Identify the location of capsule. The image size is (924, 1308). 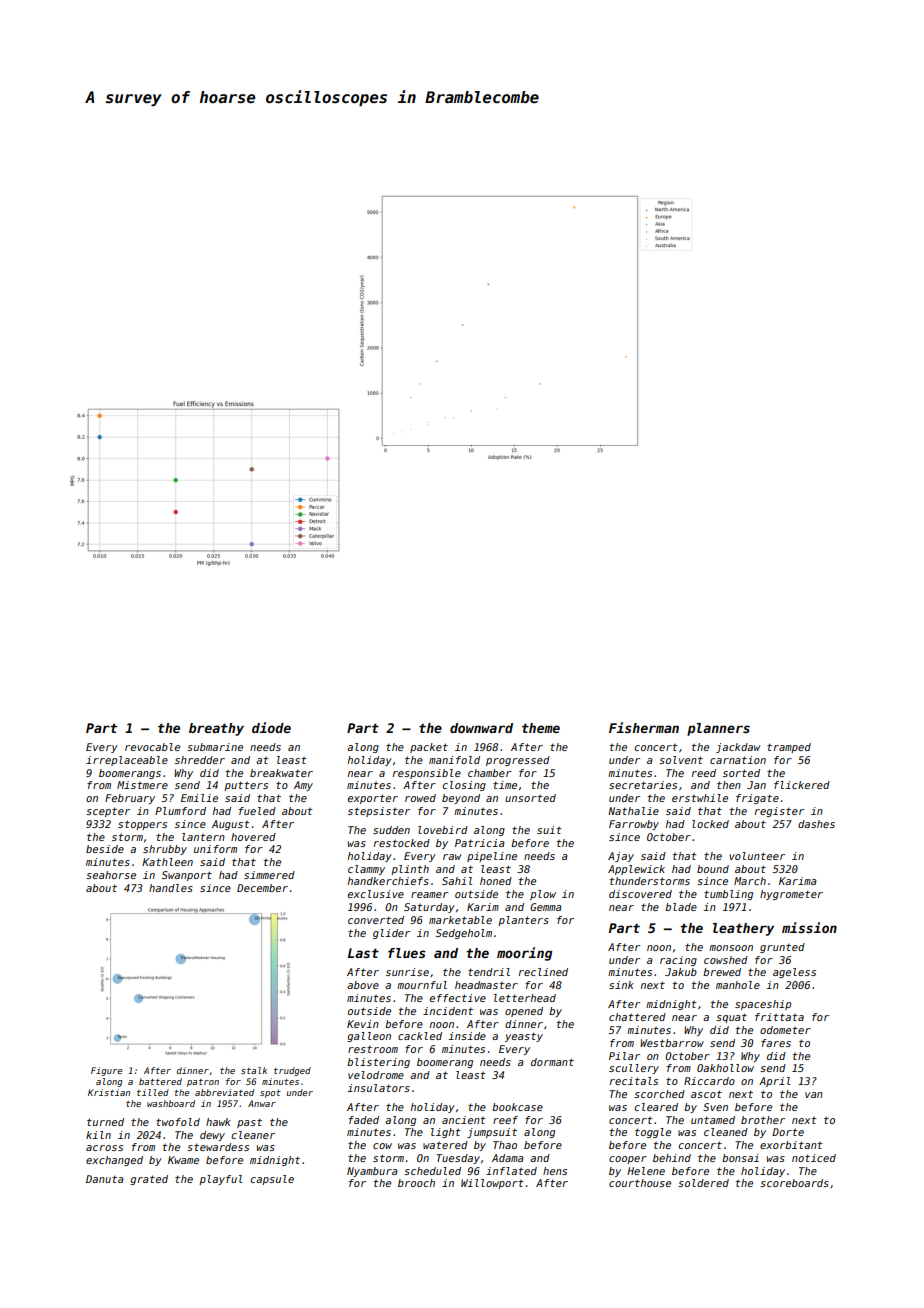
(272, 1180).
